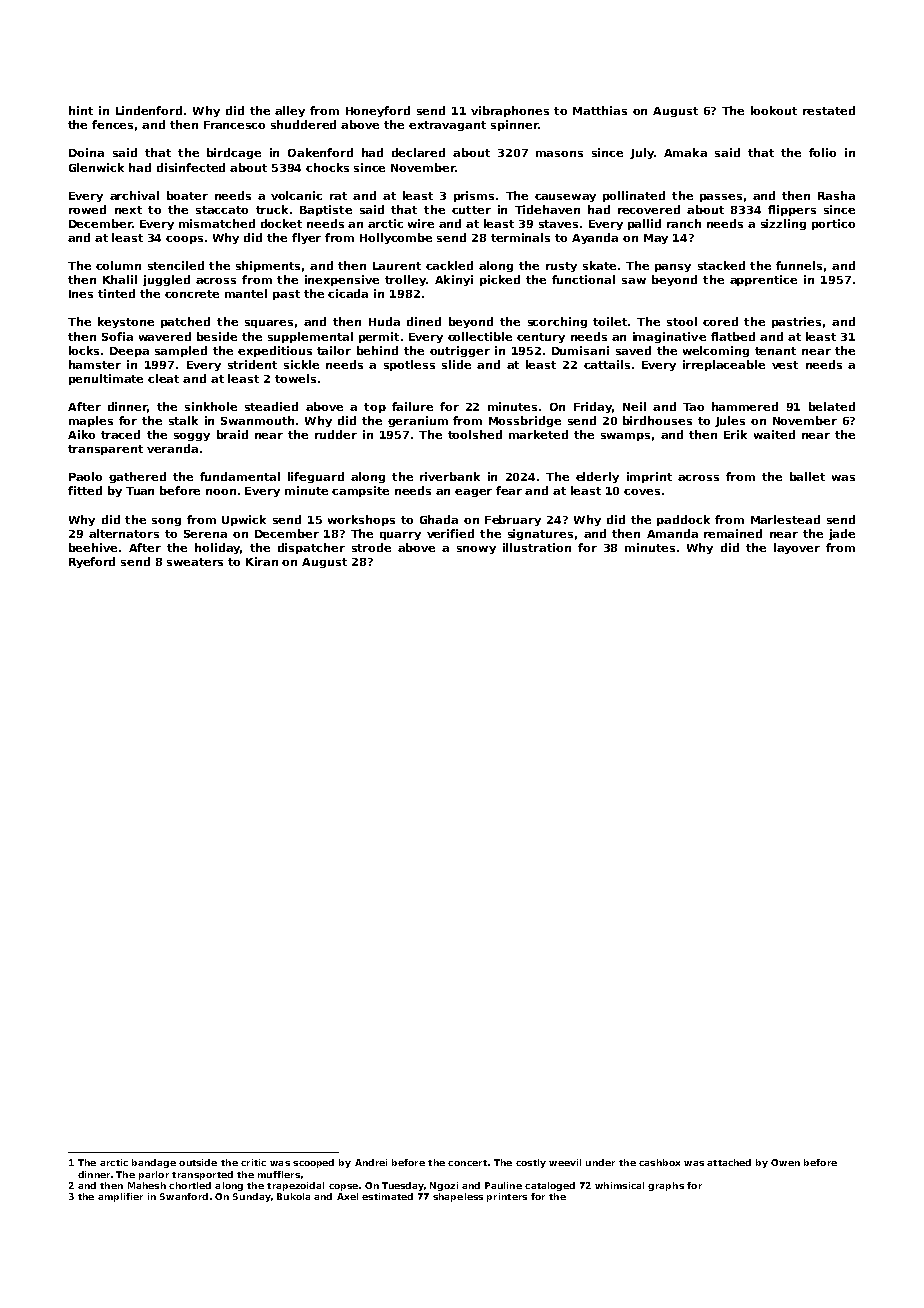 This document has height=1308, width=924. I want to click on amplifier, so click(120, 1197).
